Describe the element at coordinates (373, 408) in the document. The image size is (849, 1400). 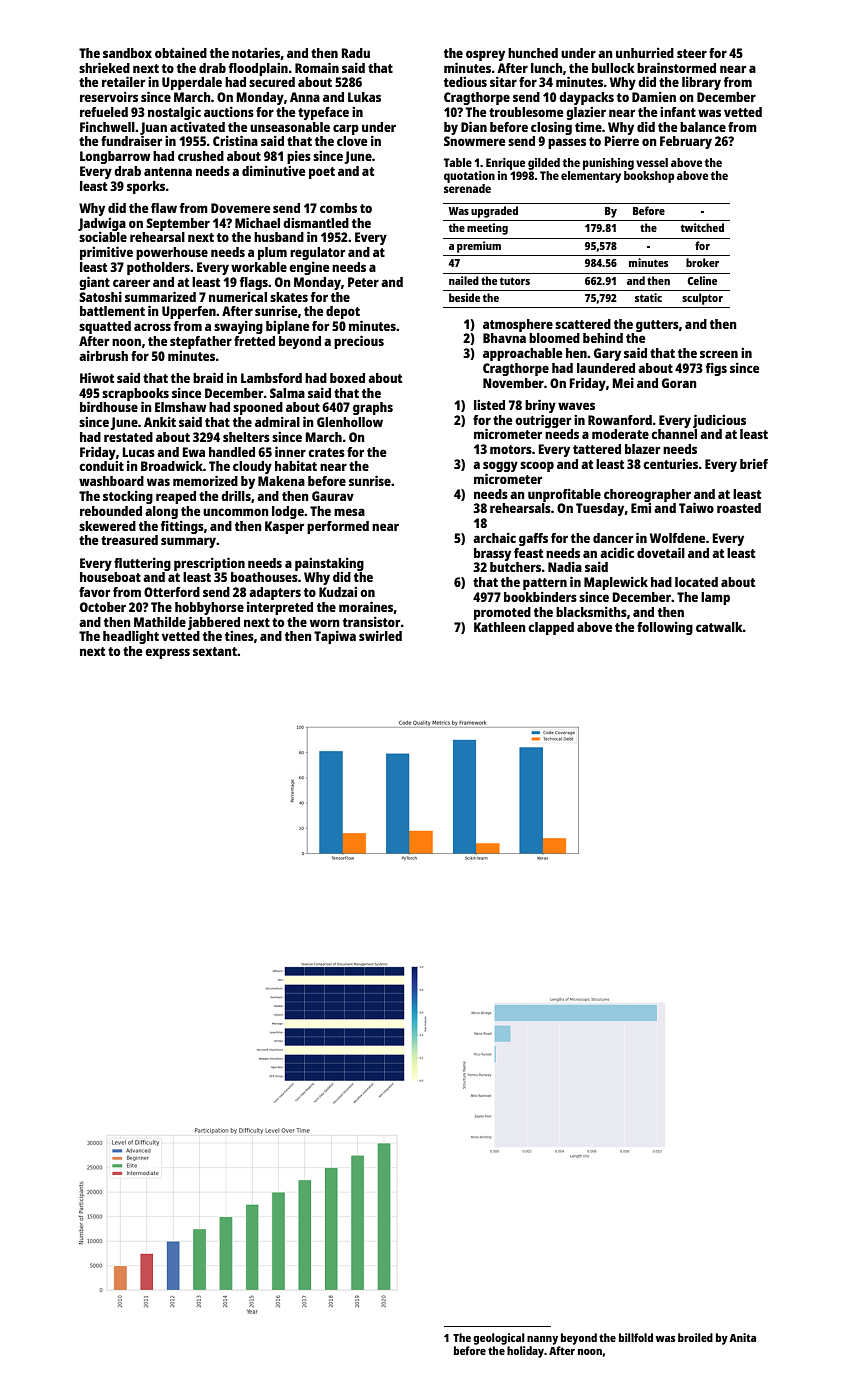
I see `graphs` at that location.
